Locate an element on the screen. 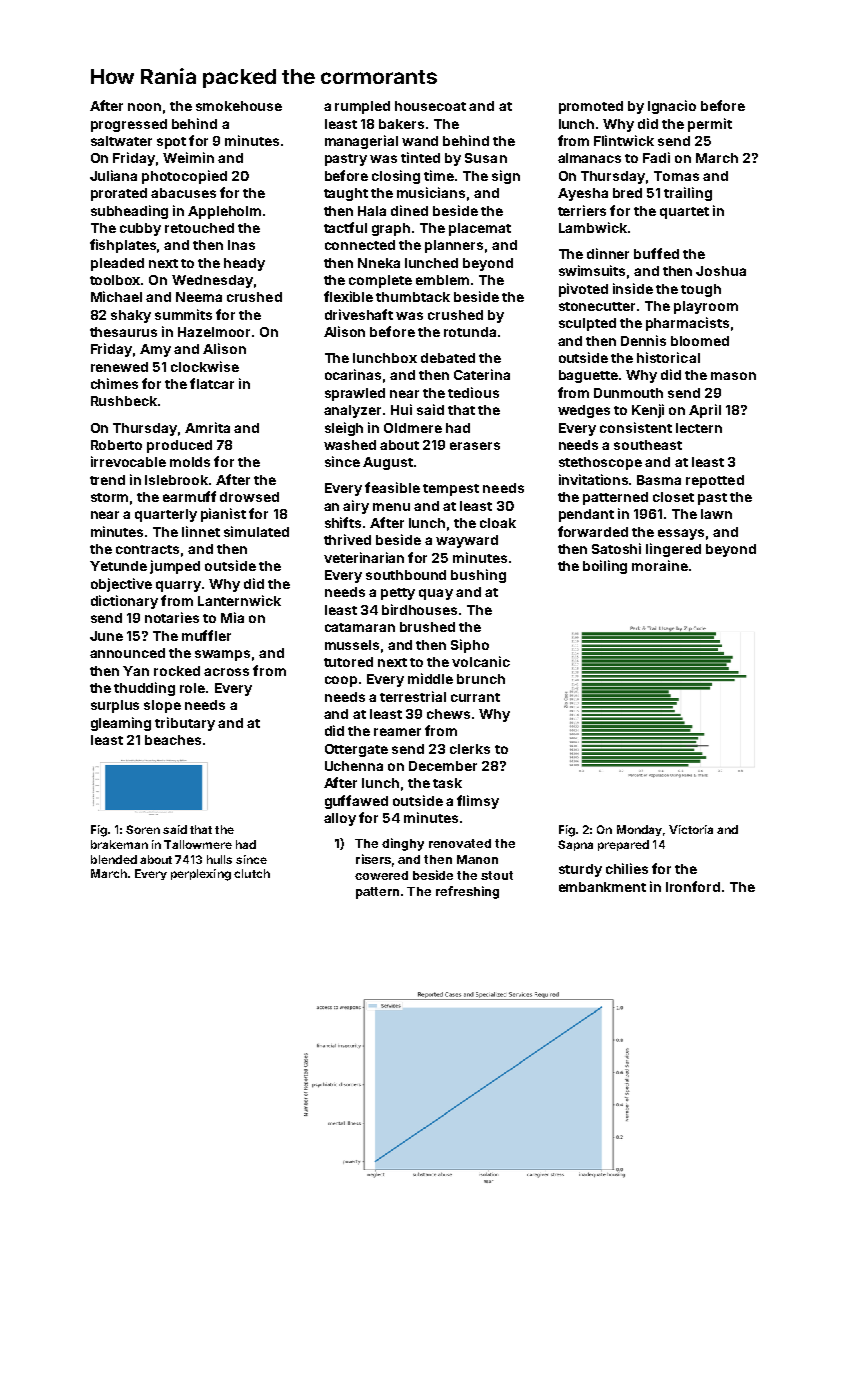 This screenshot has width=849, height=1400. tempest is located at coordinates (451, 490).
